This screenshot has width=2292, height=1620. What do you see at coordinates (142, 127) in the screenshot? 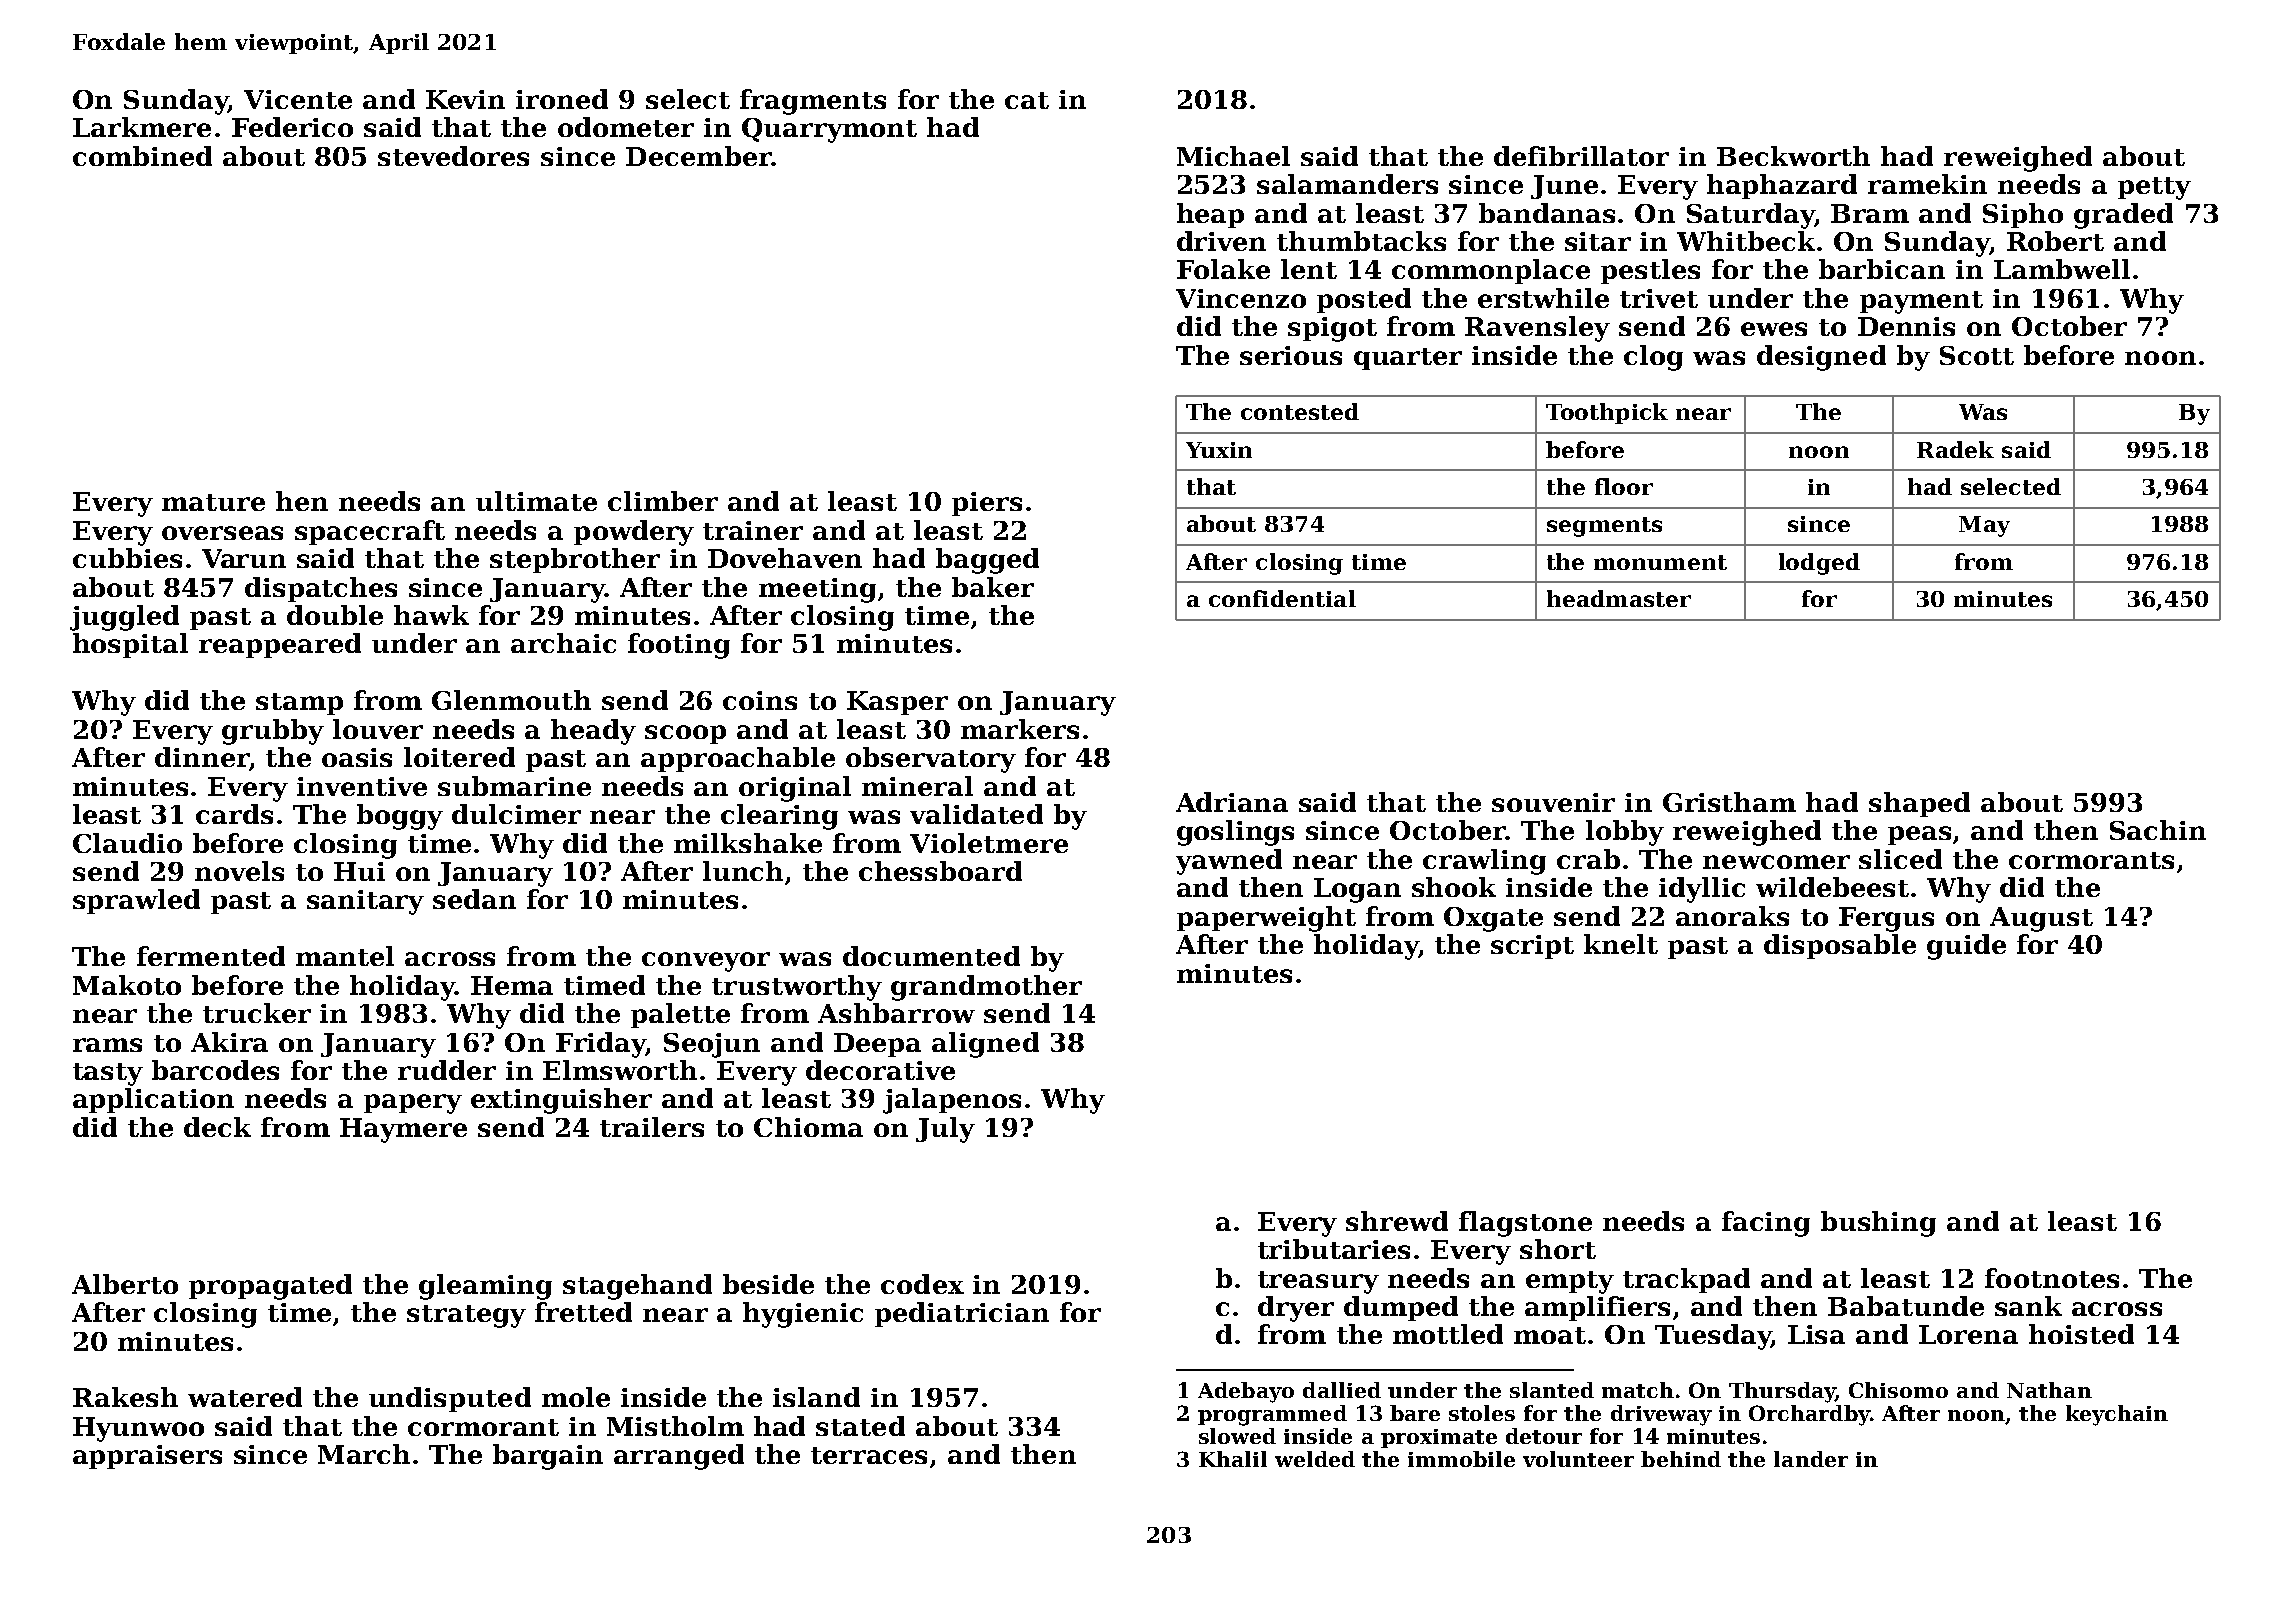
I see `Larkmere` at bounding box center [142, 127].
